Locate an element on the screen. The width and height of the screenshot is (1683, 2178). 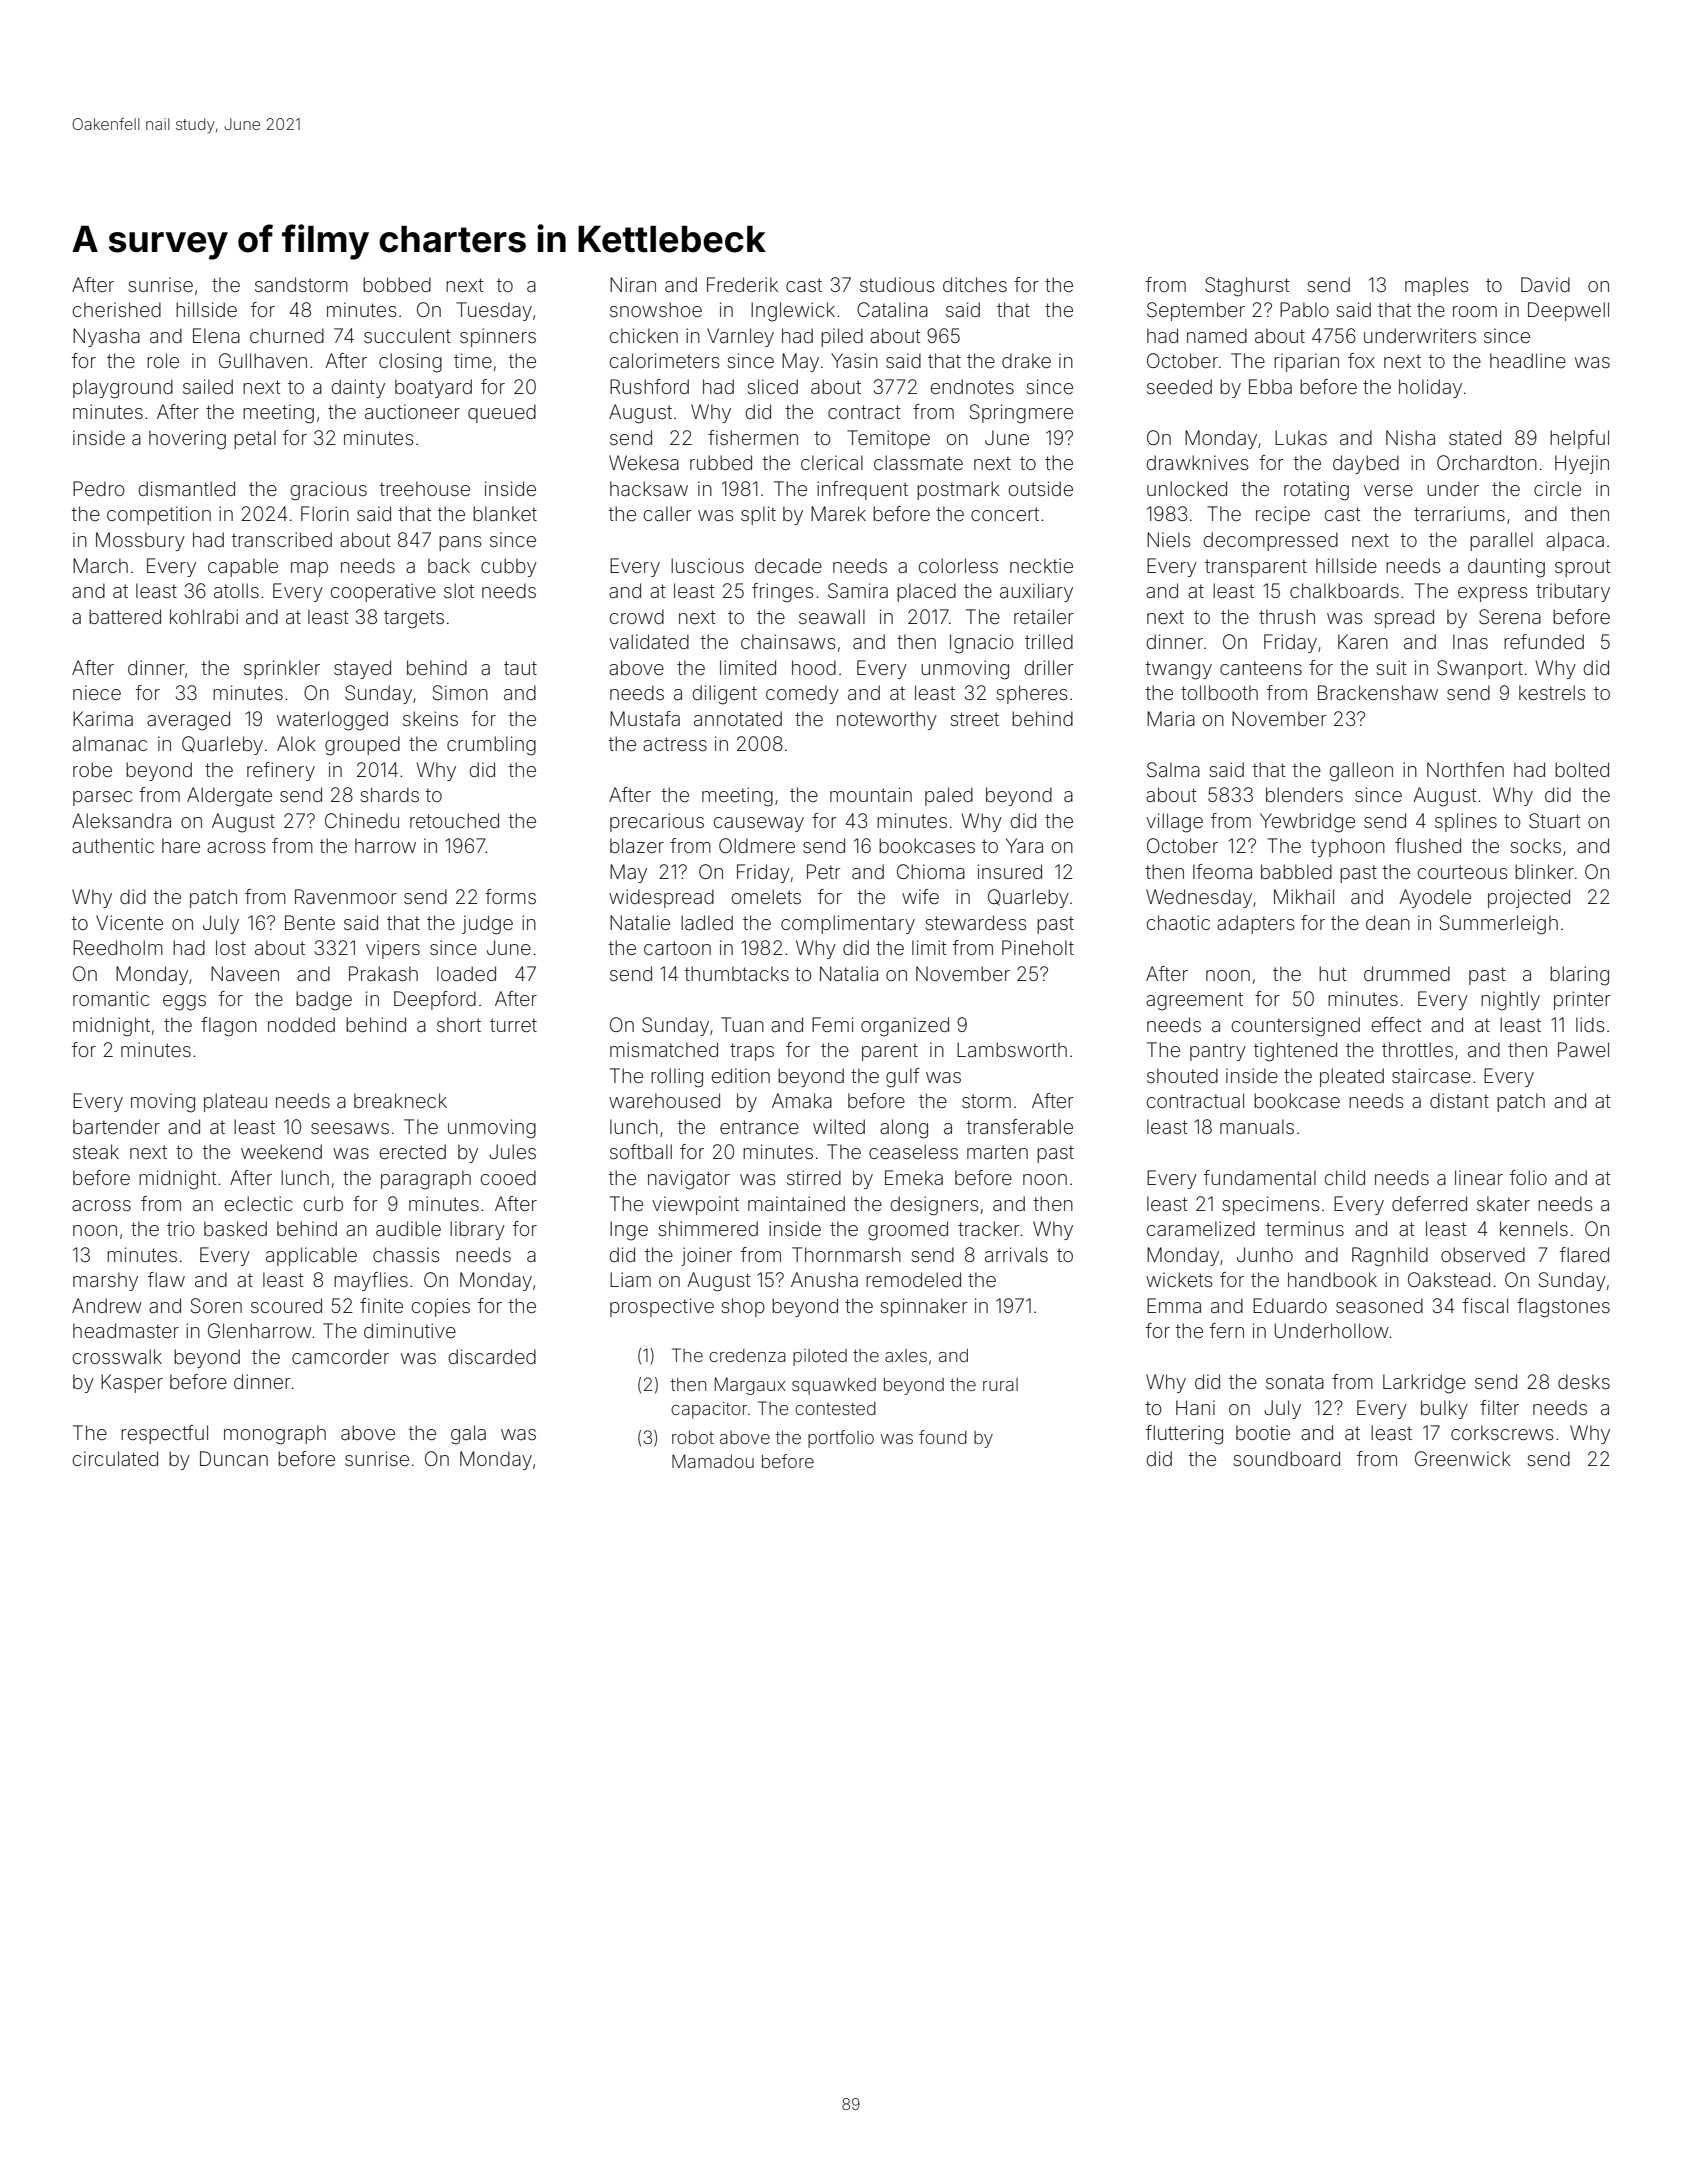
infrequent is located at coordinates (862, 490).
